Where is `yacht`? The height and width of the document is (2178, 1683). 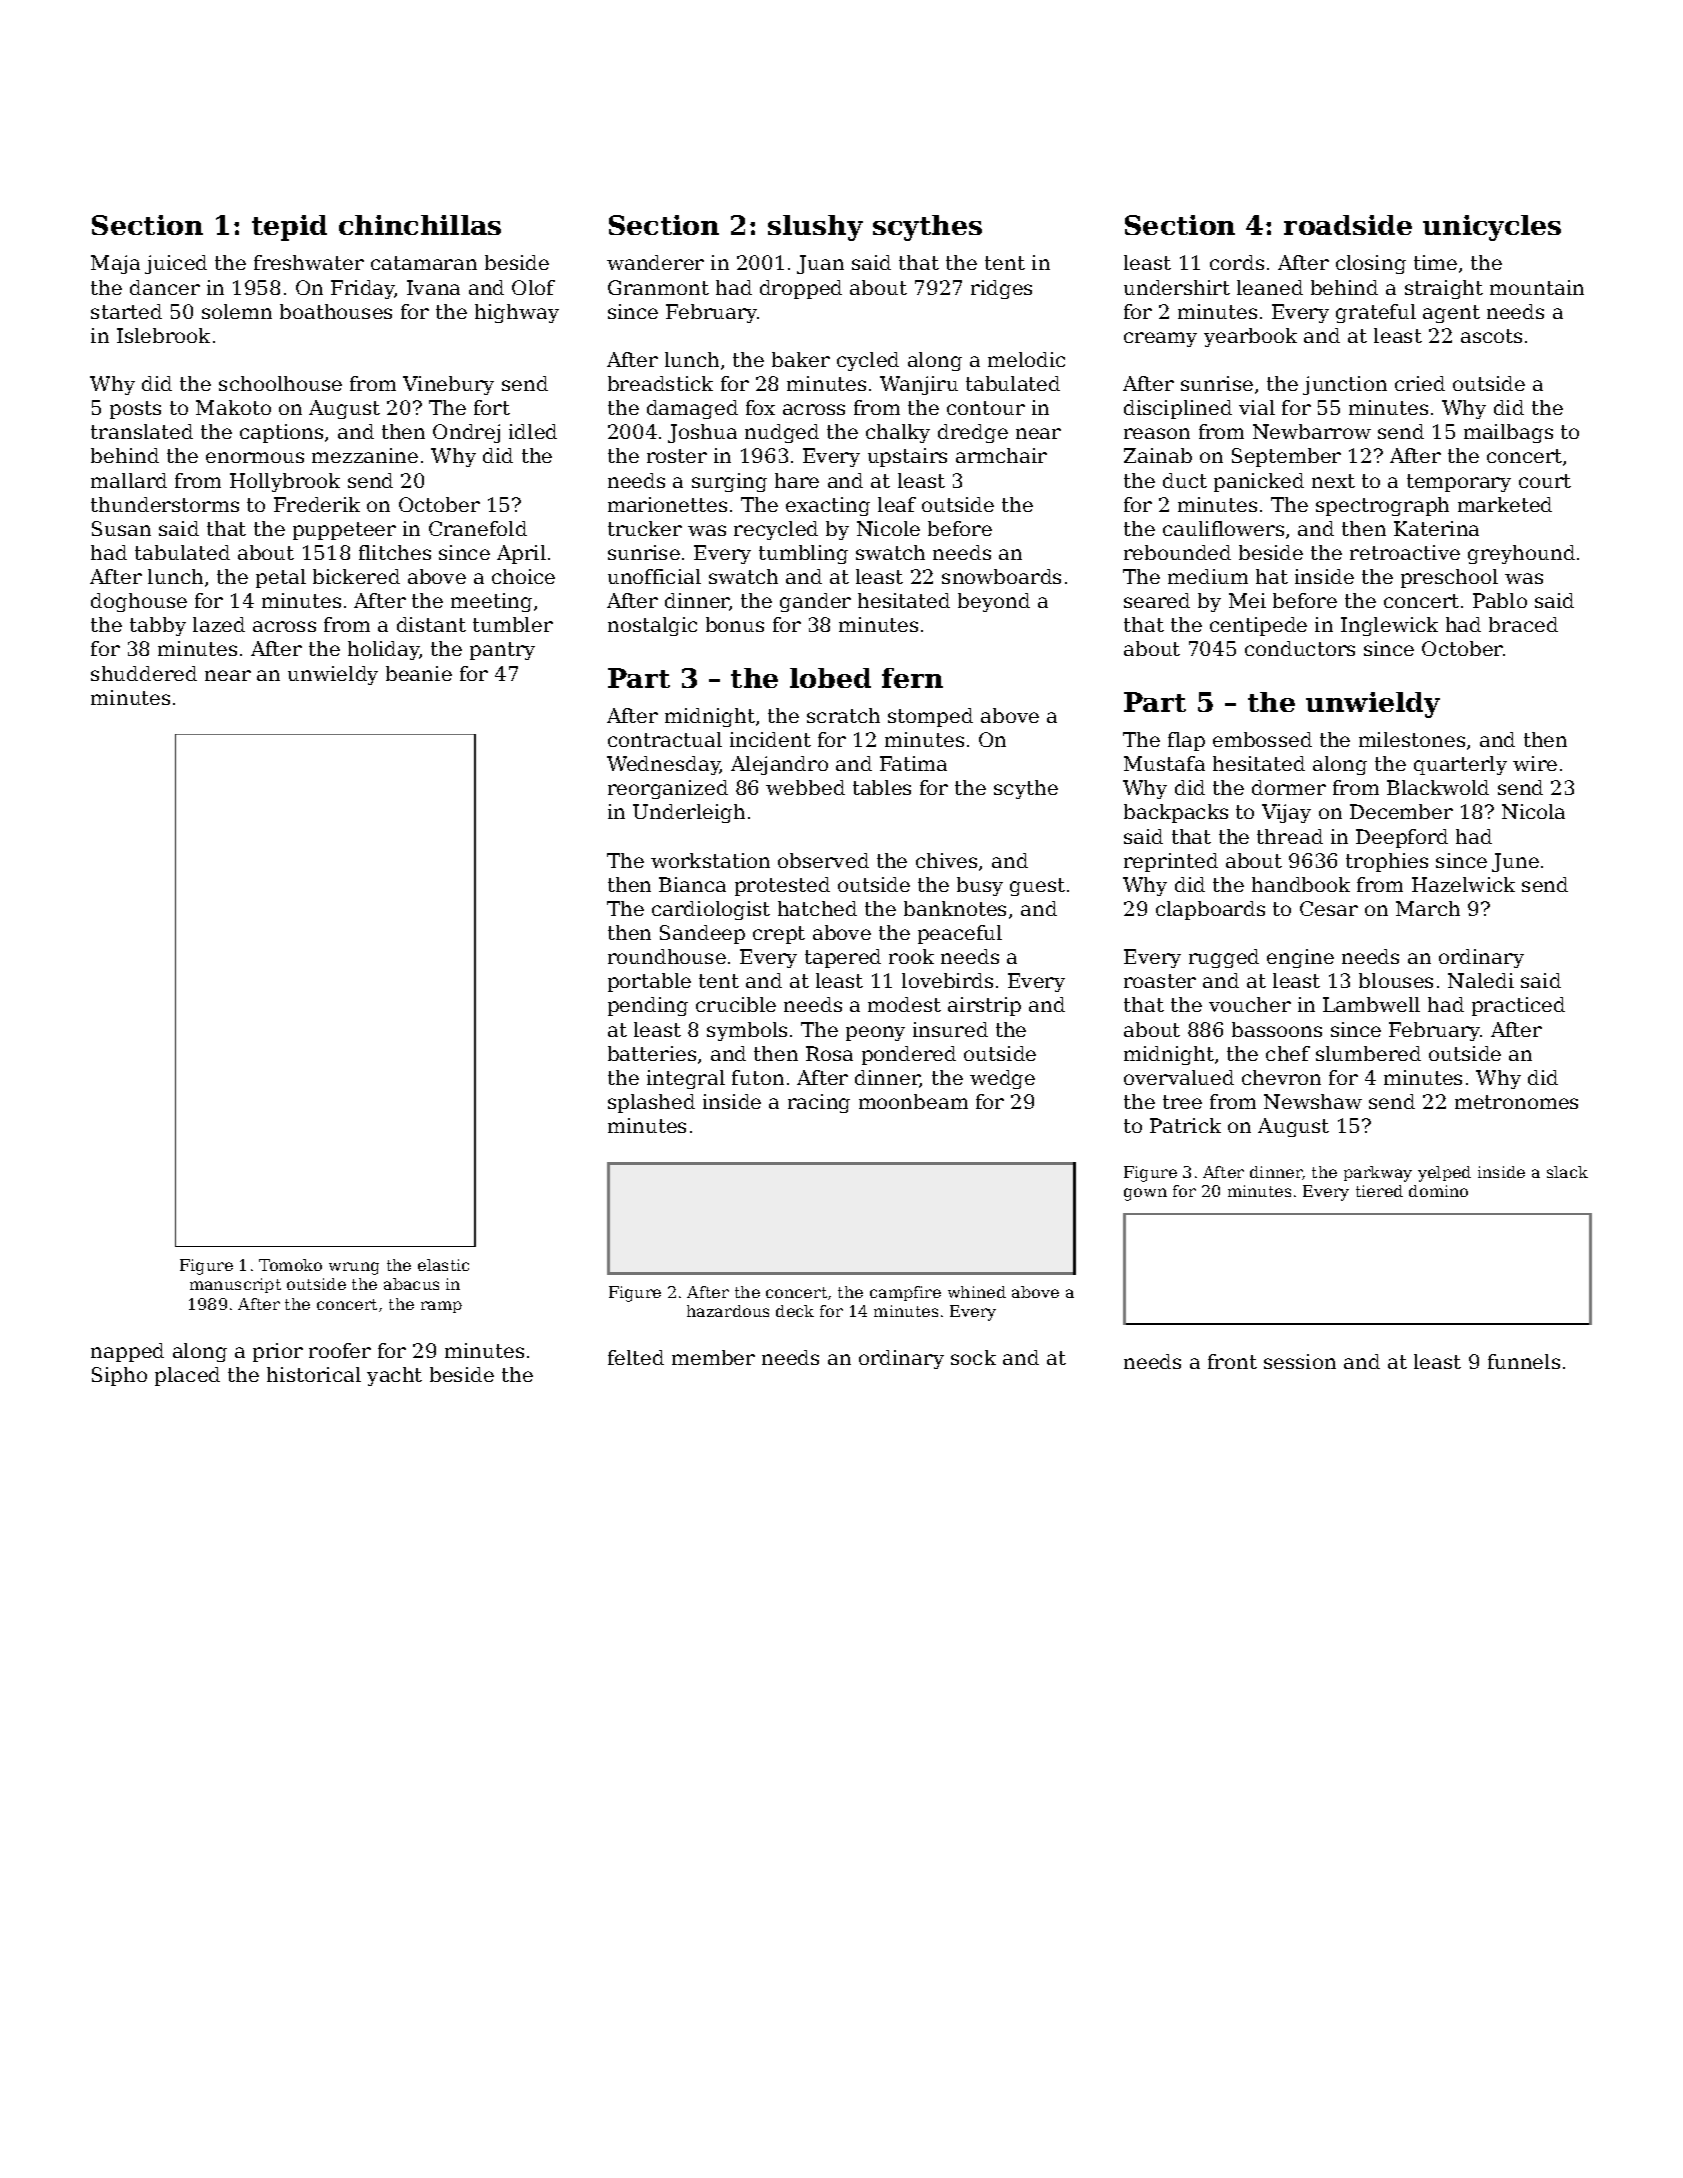 yacht is located at coordinates (394, 1376).
